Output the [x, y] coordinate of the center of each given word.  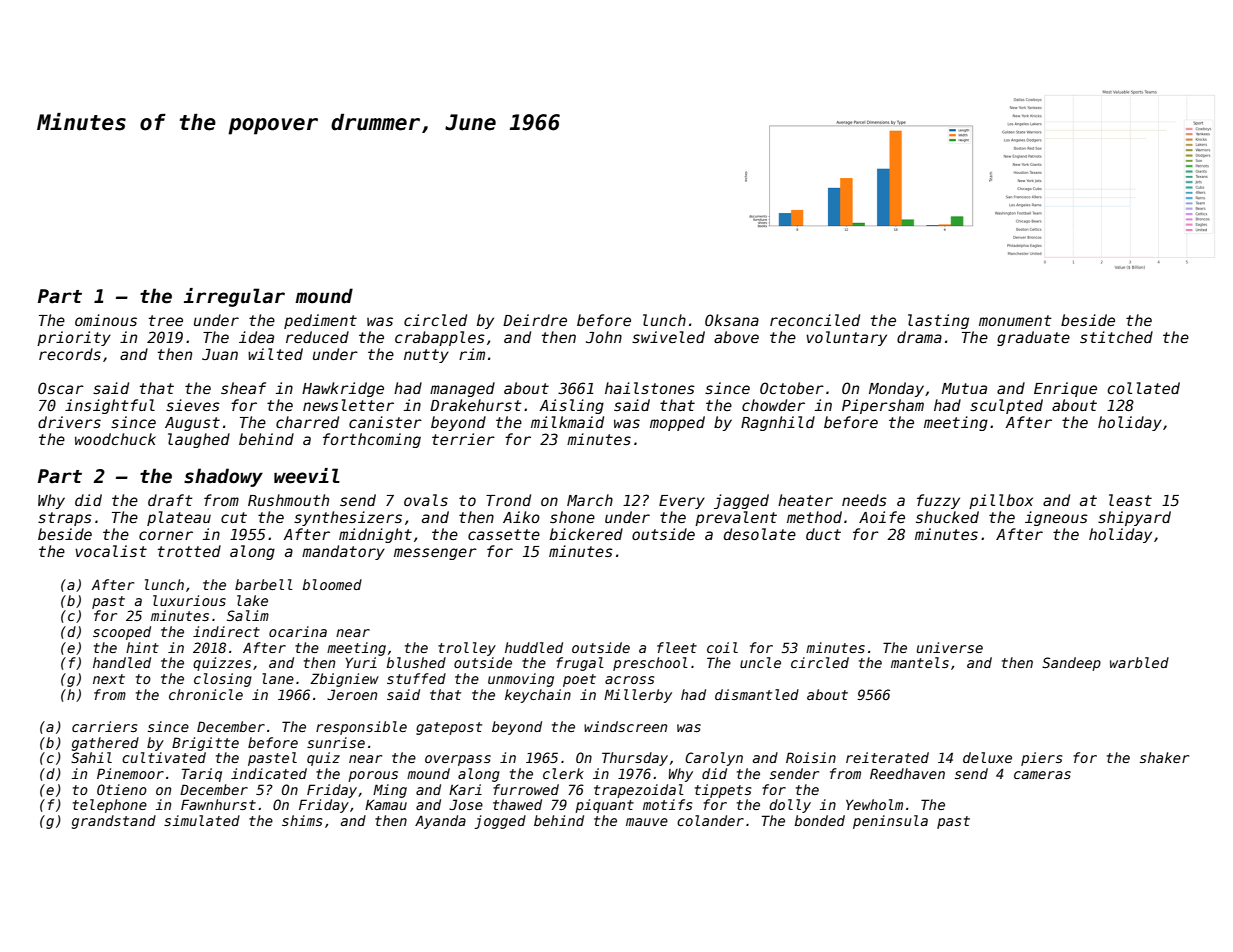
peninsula [890, 822]
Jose [466, 804]
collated [1143, 388]
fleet [677, 647]
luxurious [189, 600]
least [1130, 500]
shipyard [1134, 518]
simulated [202, 820]
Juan [220, 354]
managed [462, 389]
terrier [463, 439]
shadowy [223, 477]
